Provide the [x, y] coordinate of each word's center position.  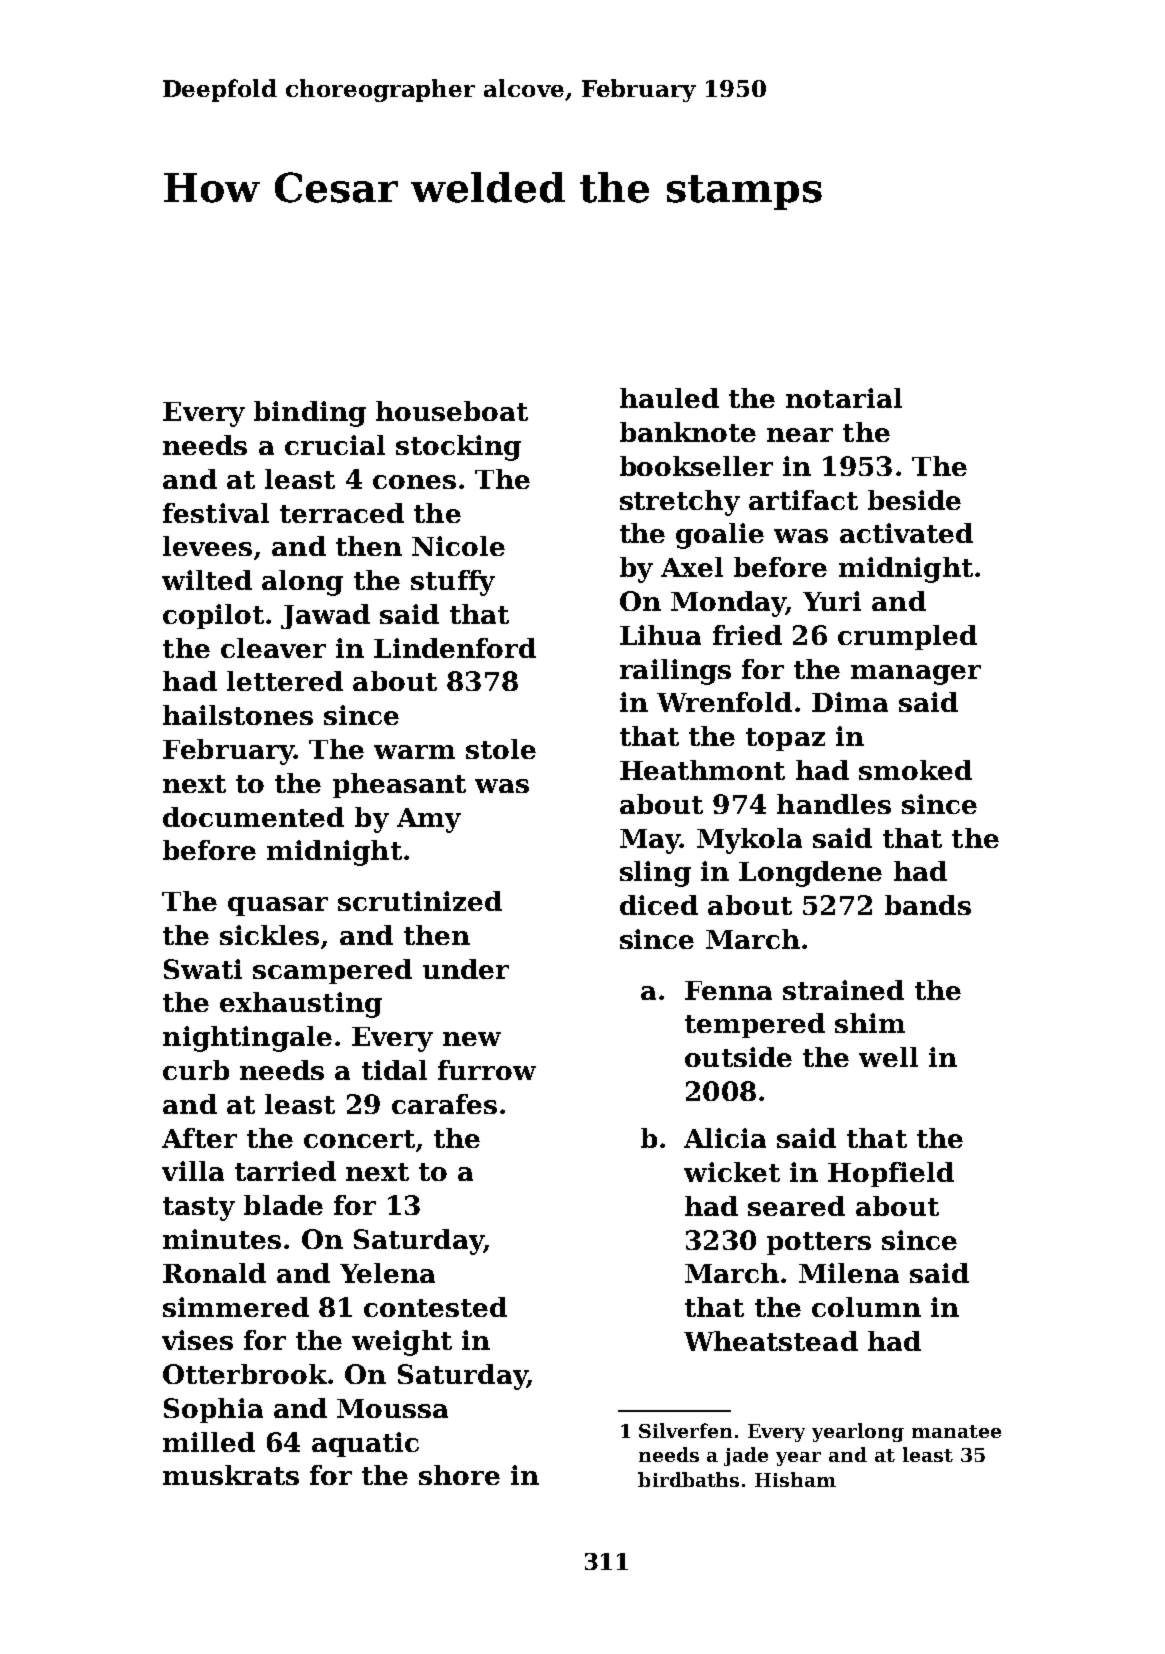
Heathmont [702, 770]
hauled [669, 398]
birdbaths [688, 1479]
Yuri [832, 601]
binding [310, 414]
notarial [844, 398]
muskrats [231, 1475]
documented [253, 817]
